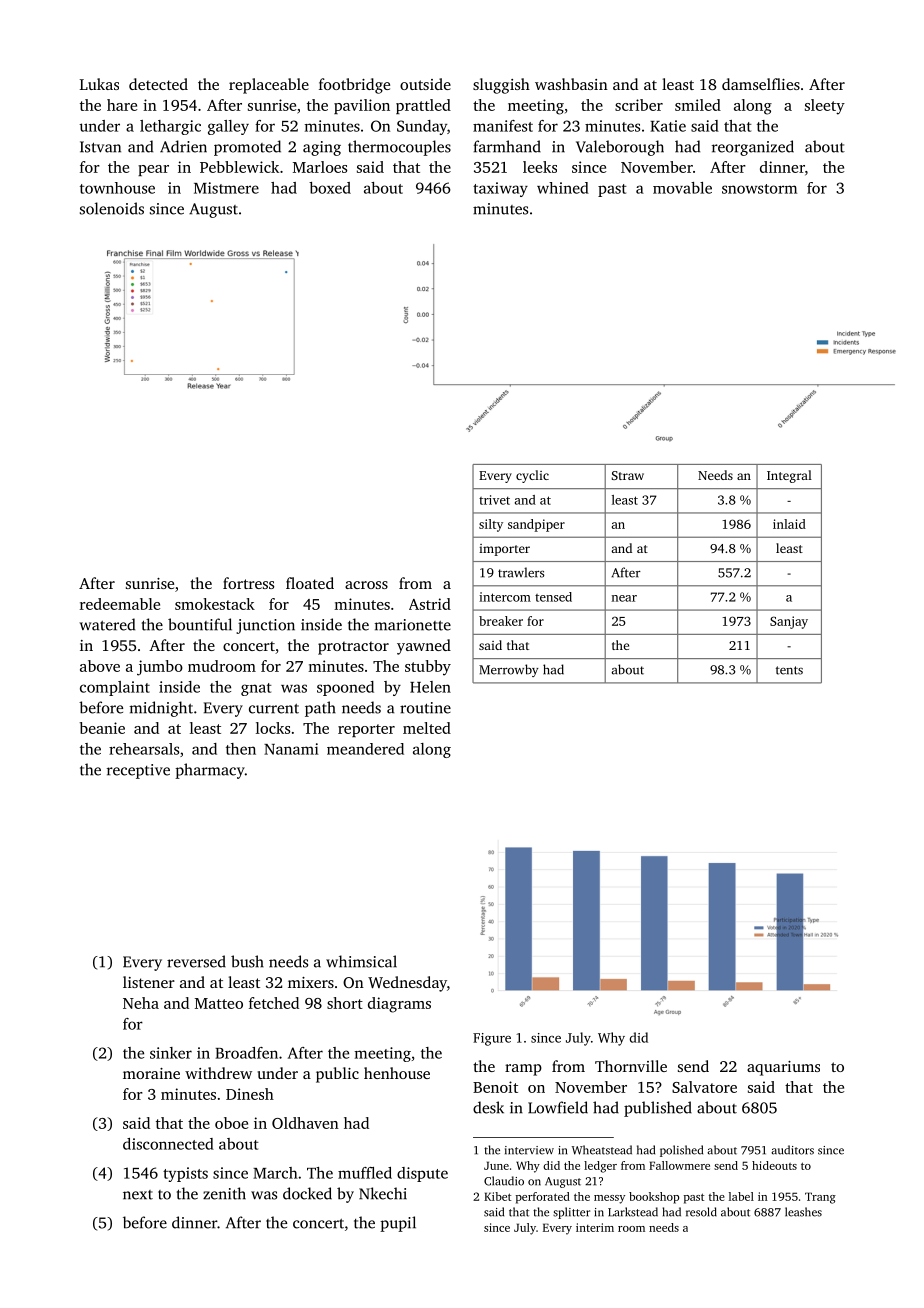 The width and height of the image is (924, 1308). Describe the element at coordinates (803, 1212) in the image. I see `leashes` at that location.
